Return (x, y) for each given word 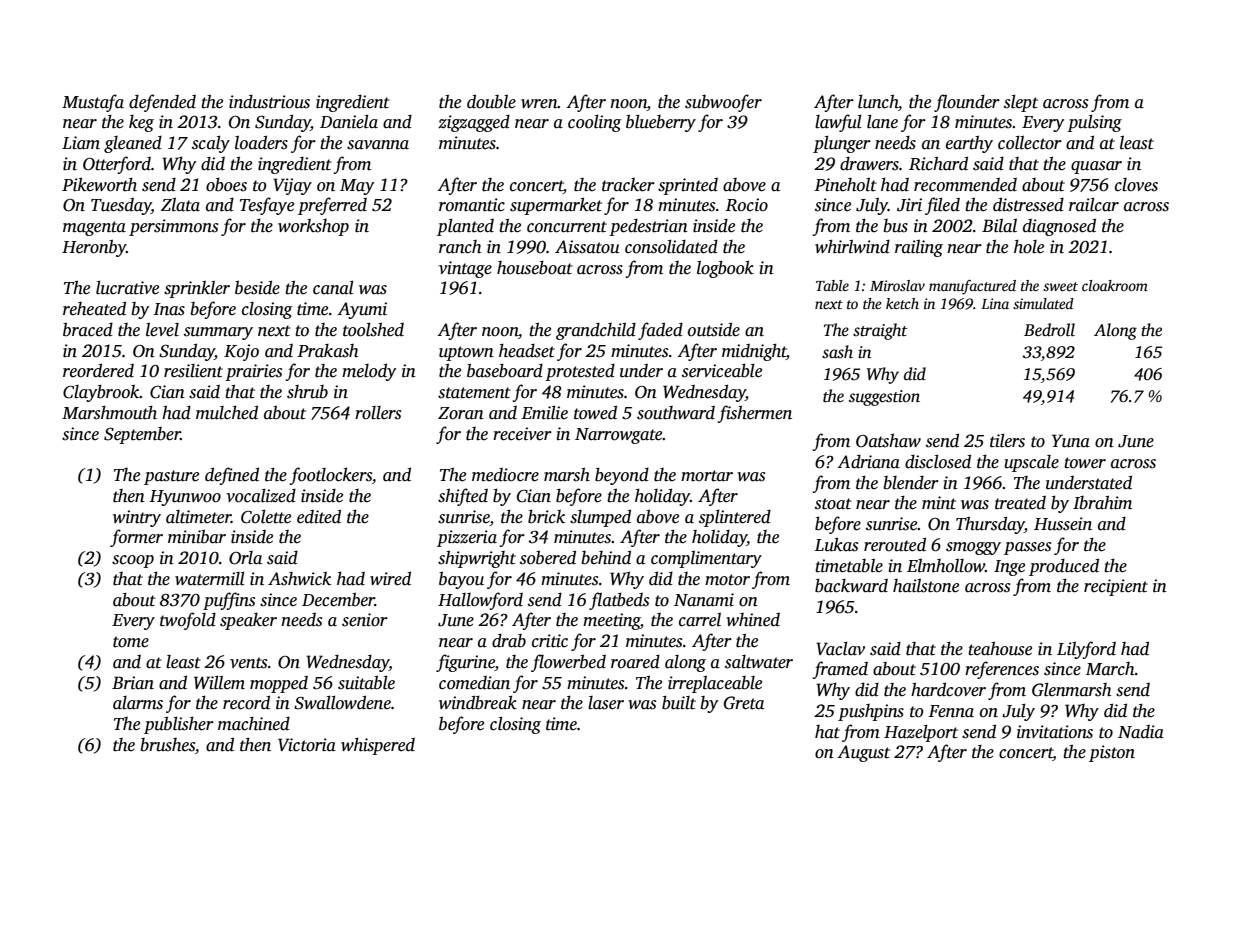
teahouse (1000, 648)
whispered (378, 746)
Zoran (461, 413)
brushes (167, 745)
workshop (313, 227)
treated (1020, 503)
